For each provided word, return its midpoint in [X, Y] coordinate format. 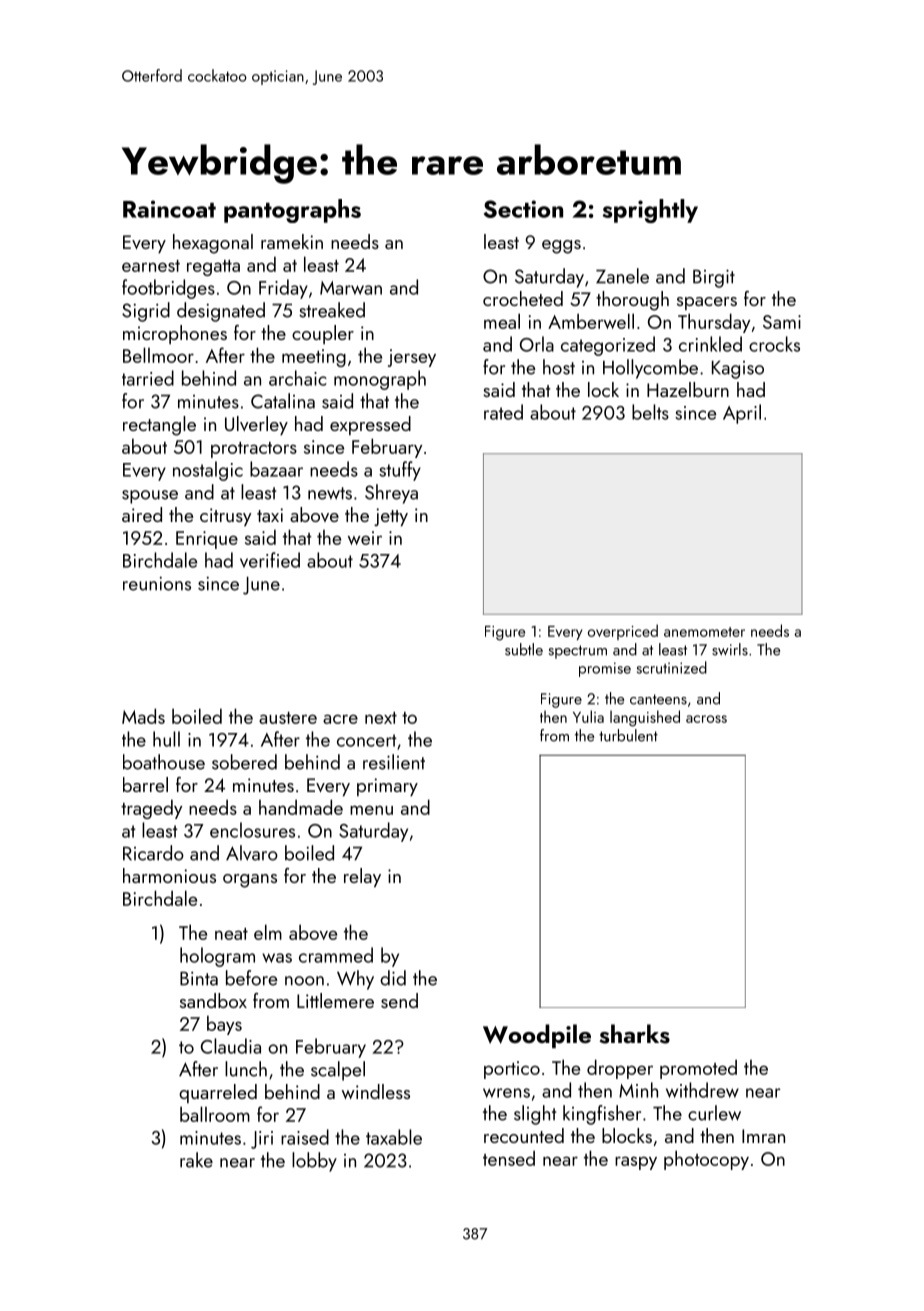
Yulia [588, 716]
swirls [730, 649]
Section [523, 209]
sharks [635, 1034]
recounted [524, 1135]
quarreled [218, 1093]
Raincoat [169, 209]
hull [166, 739]
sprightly [650, 211]
